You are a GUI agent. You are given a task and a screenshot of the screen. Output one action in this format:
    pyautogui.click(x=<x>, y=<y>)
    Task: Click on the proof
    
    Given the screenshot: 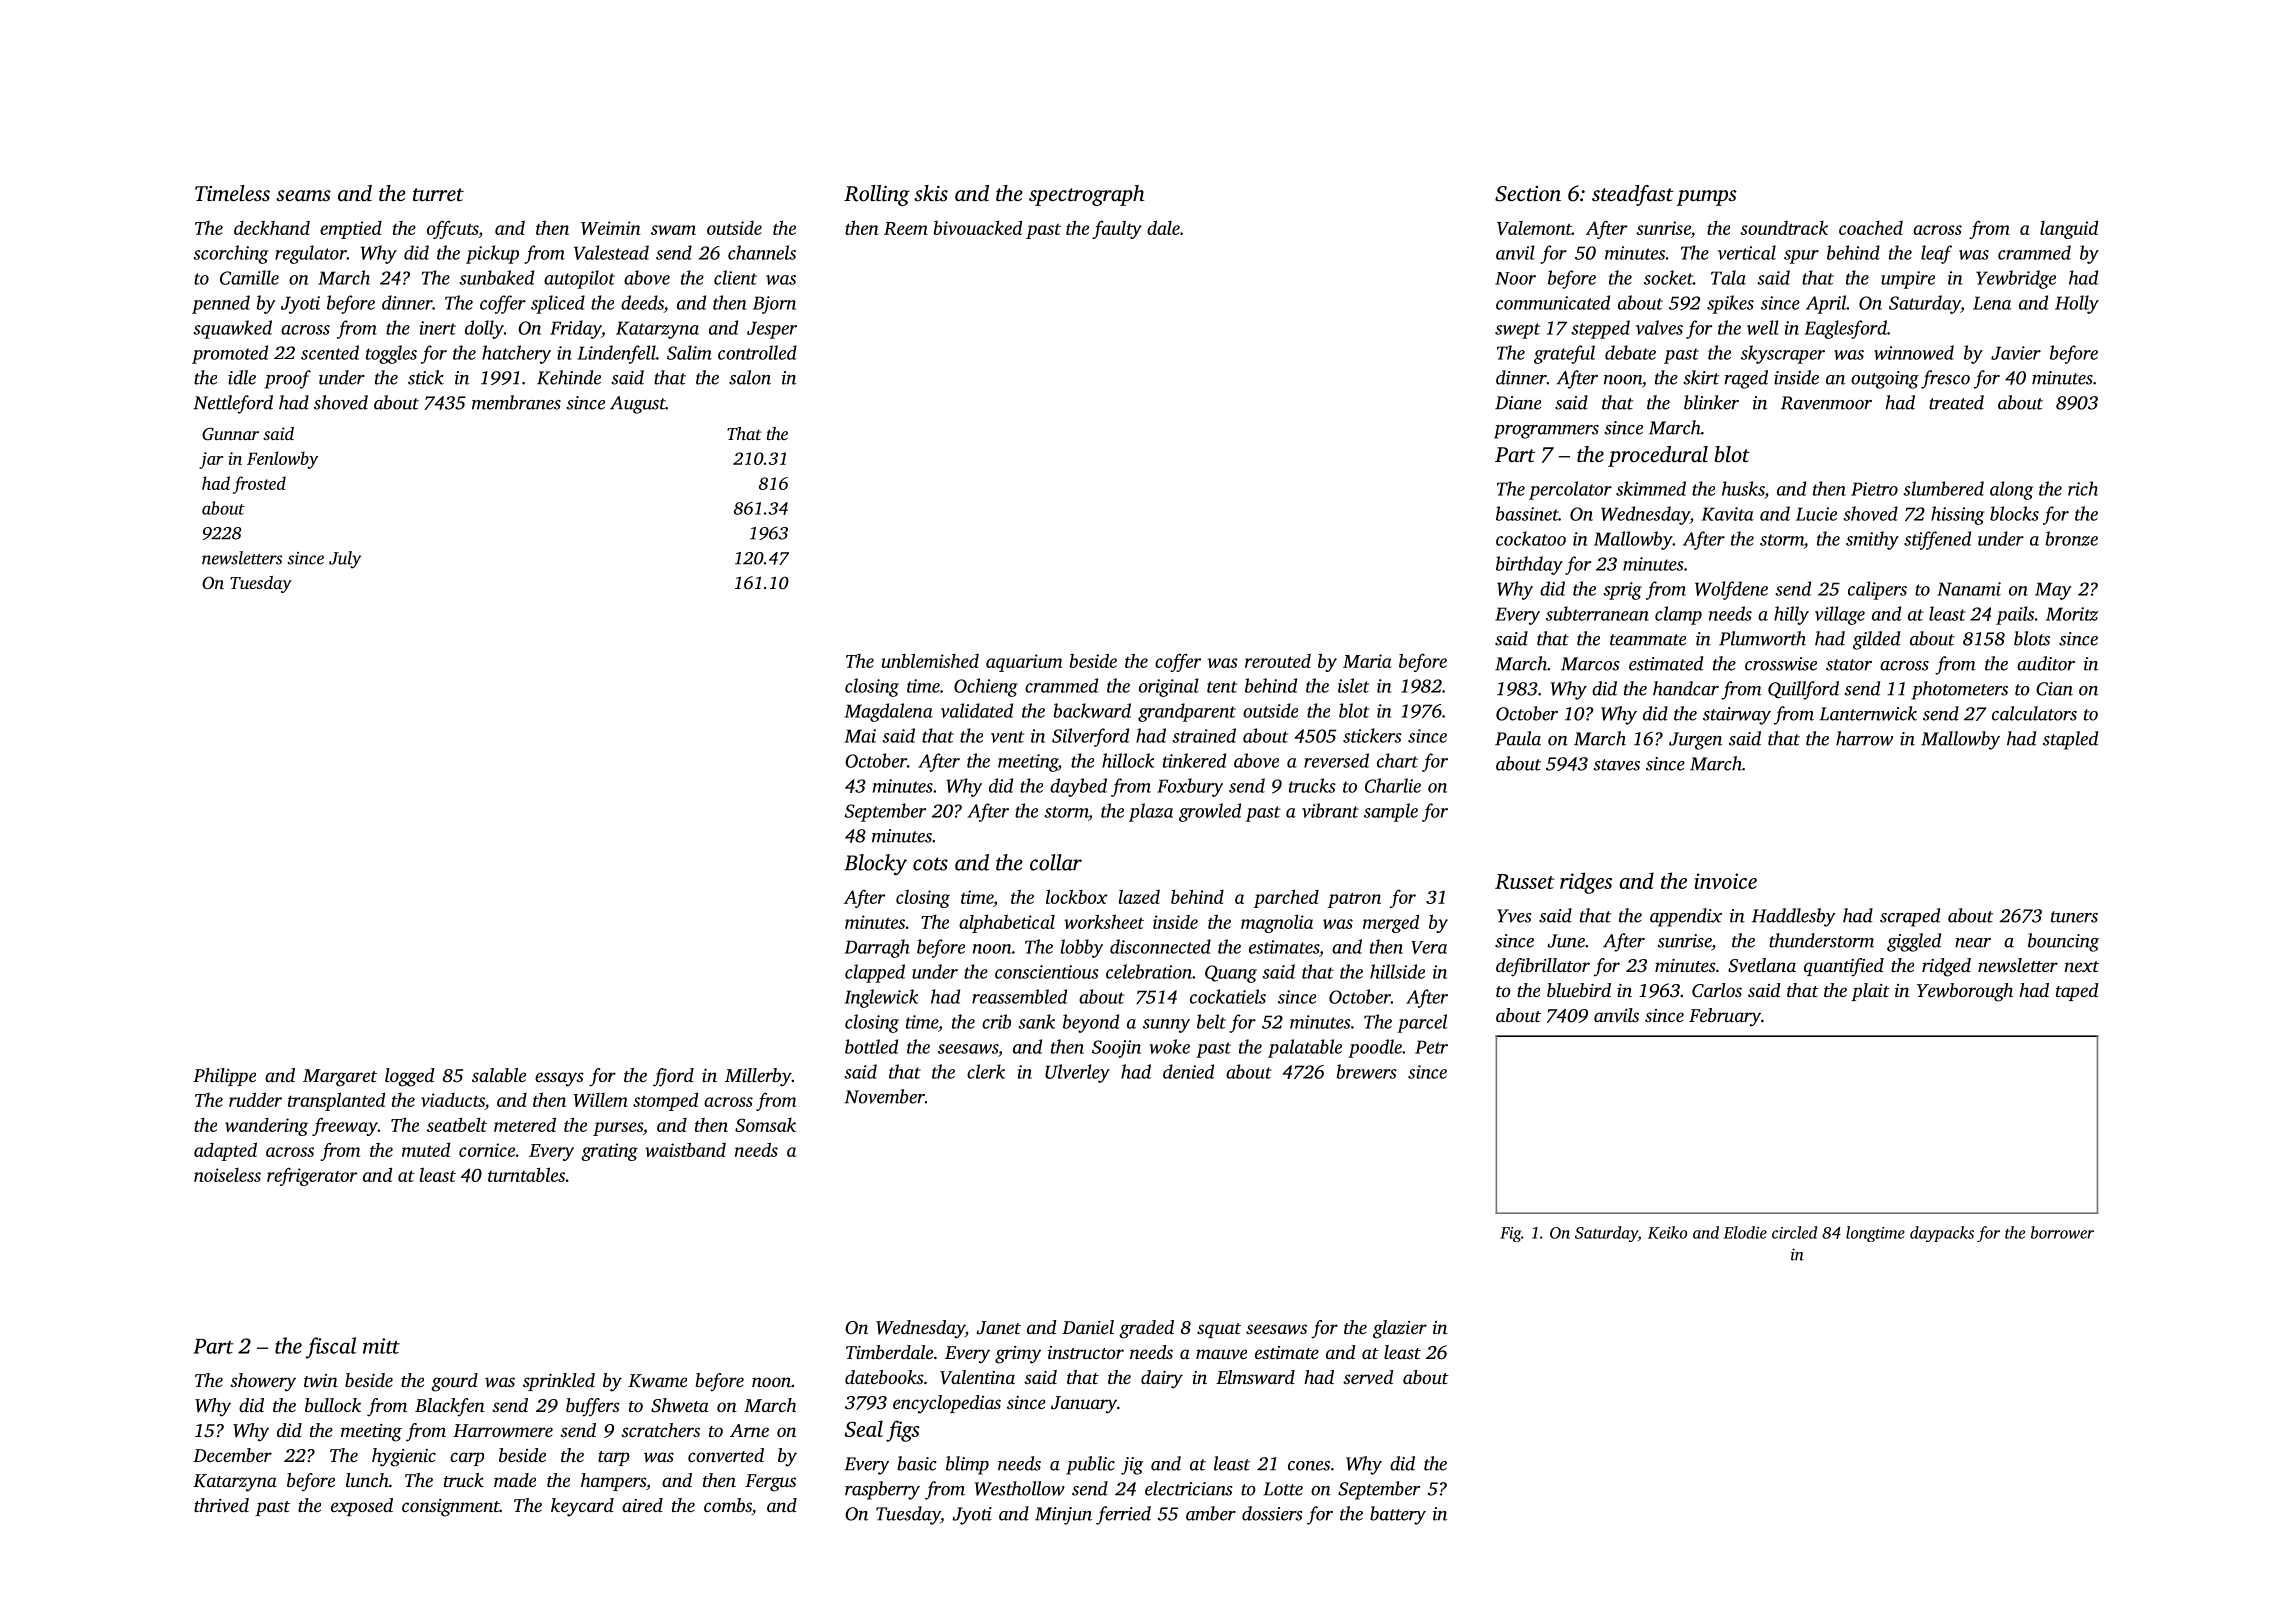 What is the action you would take?
    pyautogui.click(x=288, y=379)
